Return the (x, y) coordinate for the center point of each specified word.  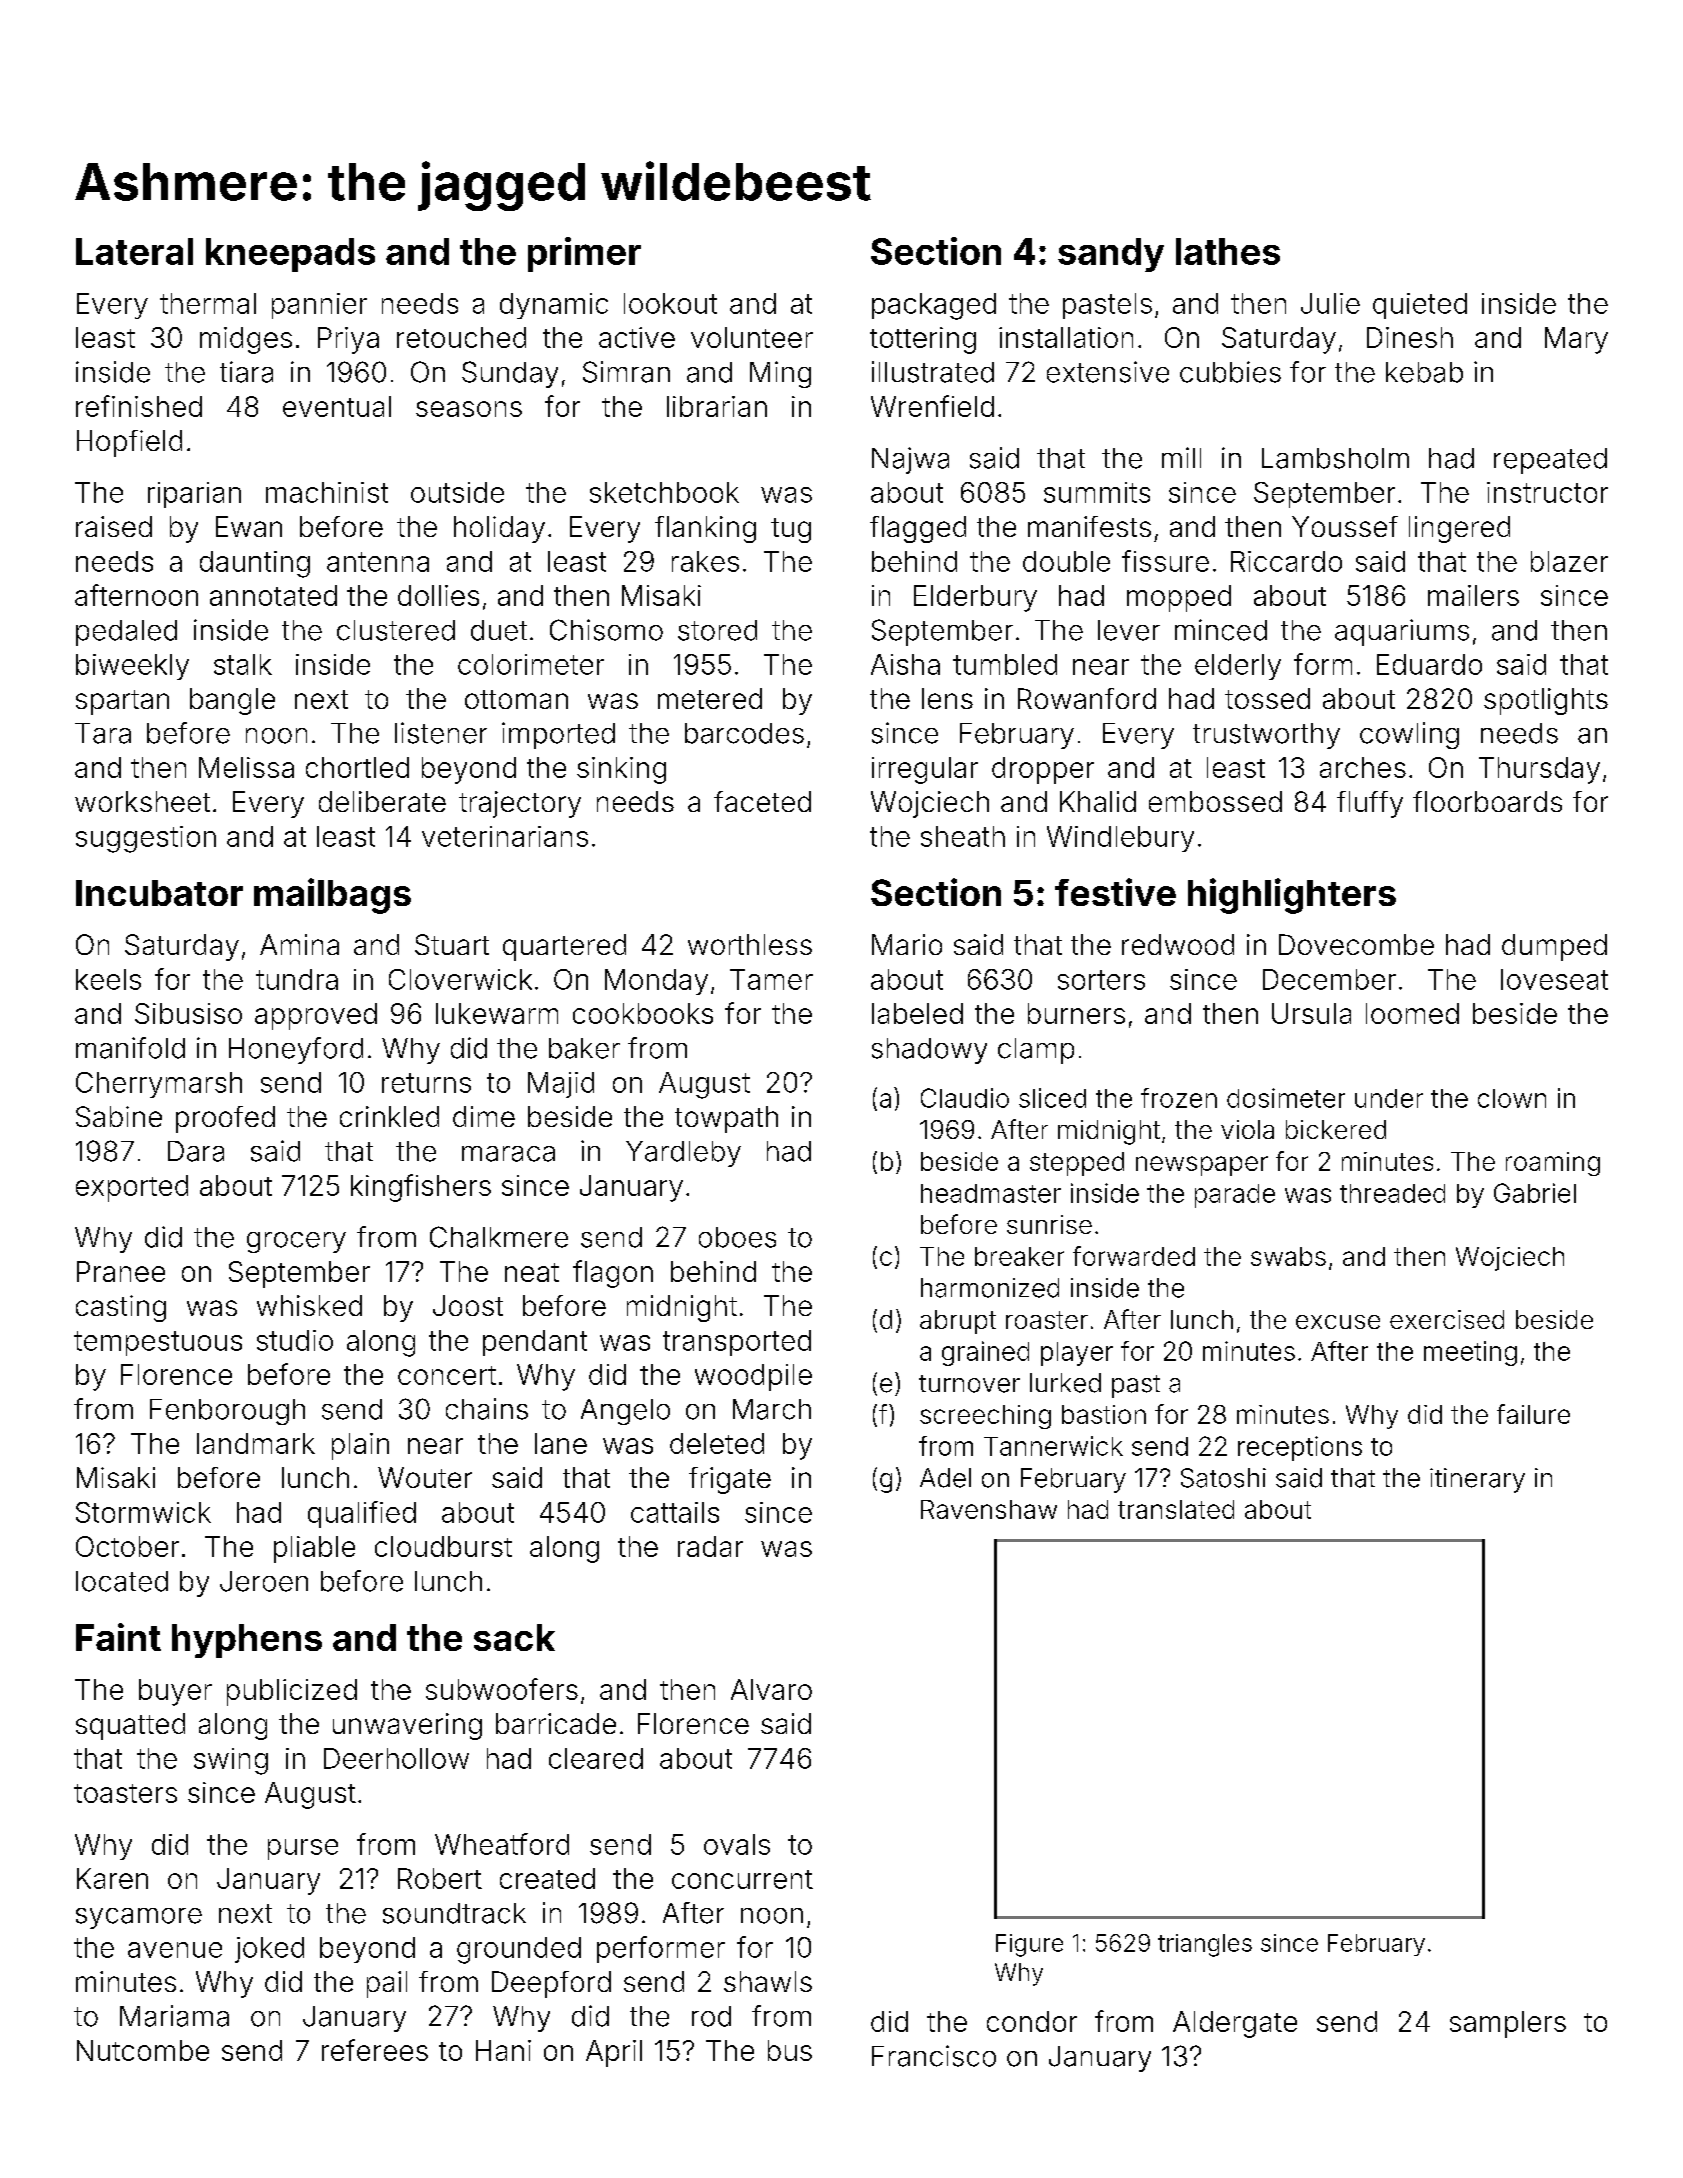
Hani (503, 2050)
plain (360, 1446)
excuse (1338, 1322)
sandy (1111, 255)
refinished (139, 406)
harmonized (990, 1288)
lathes (1228, 251)
